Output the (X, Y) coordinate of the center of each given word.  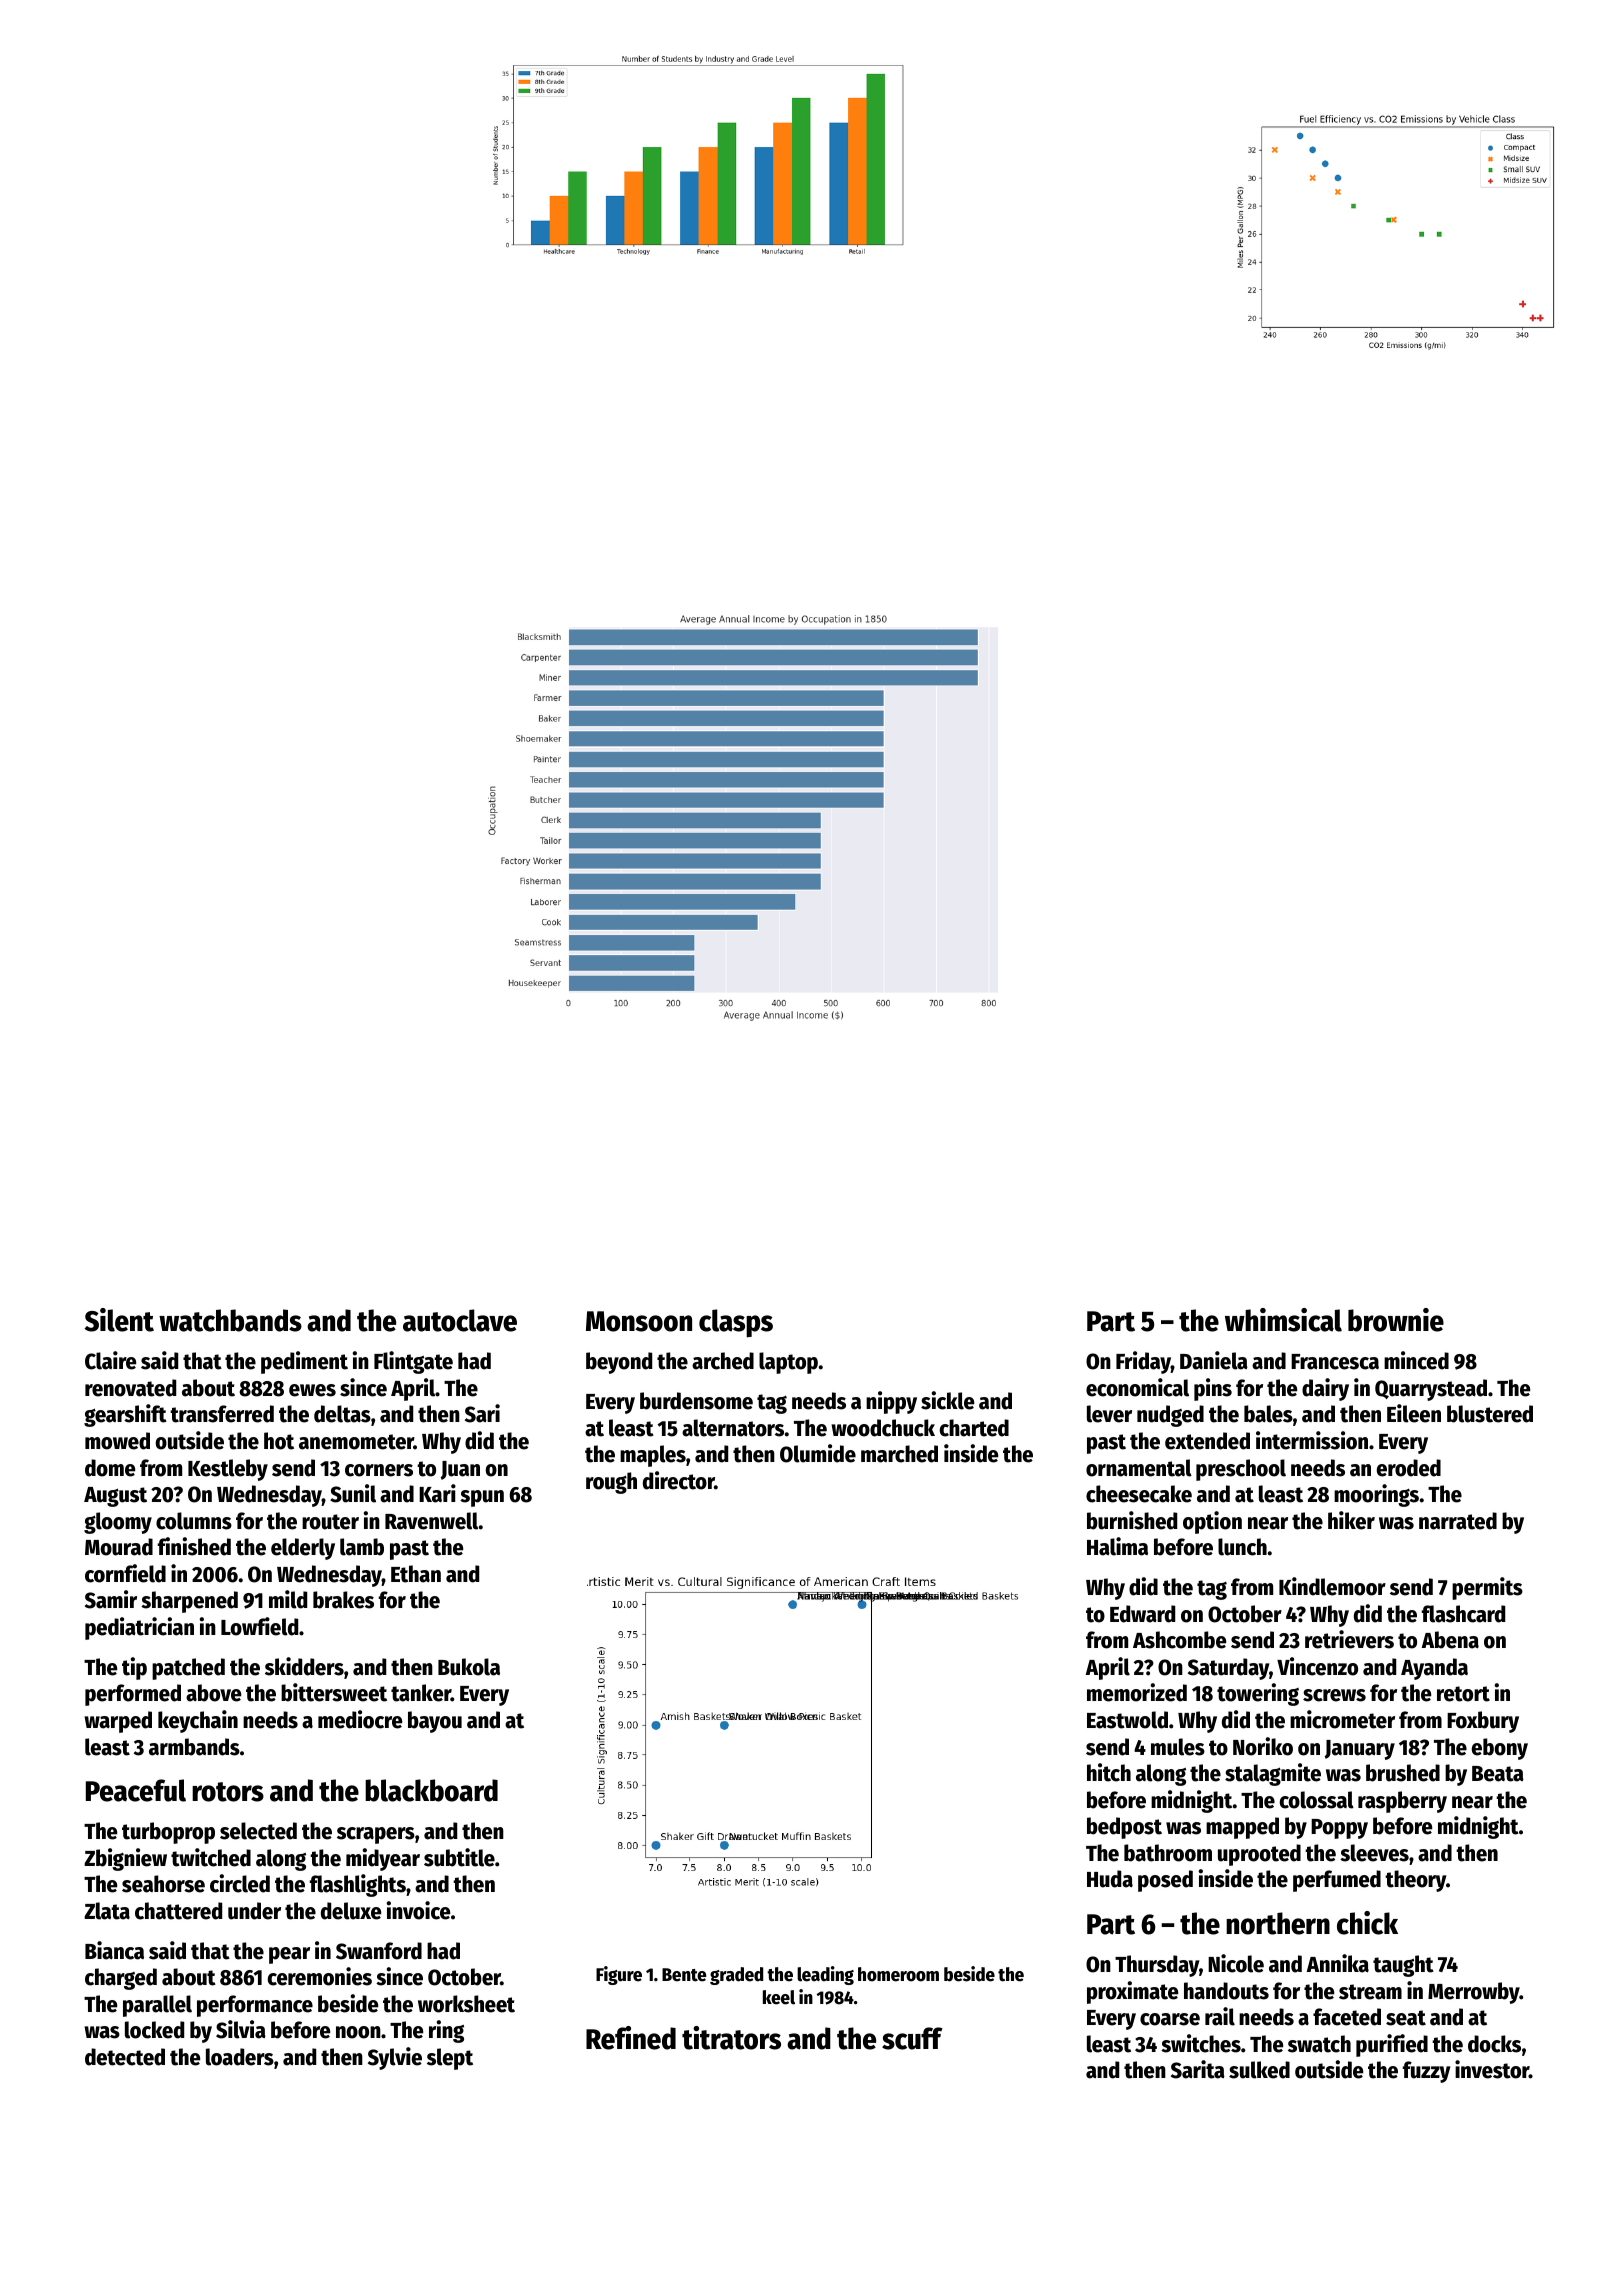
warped (118, 1722)
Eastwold (1127, 1720)
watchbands (230, 1320)
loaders (240, 2057)
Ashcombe (1179, 1640)
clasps (736, 1323)
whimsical (1283, 1320)
